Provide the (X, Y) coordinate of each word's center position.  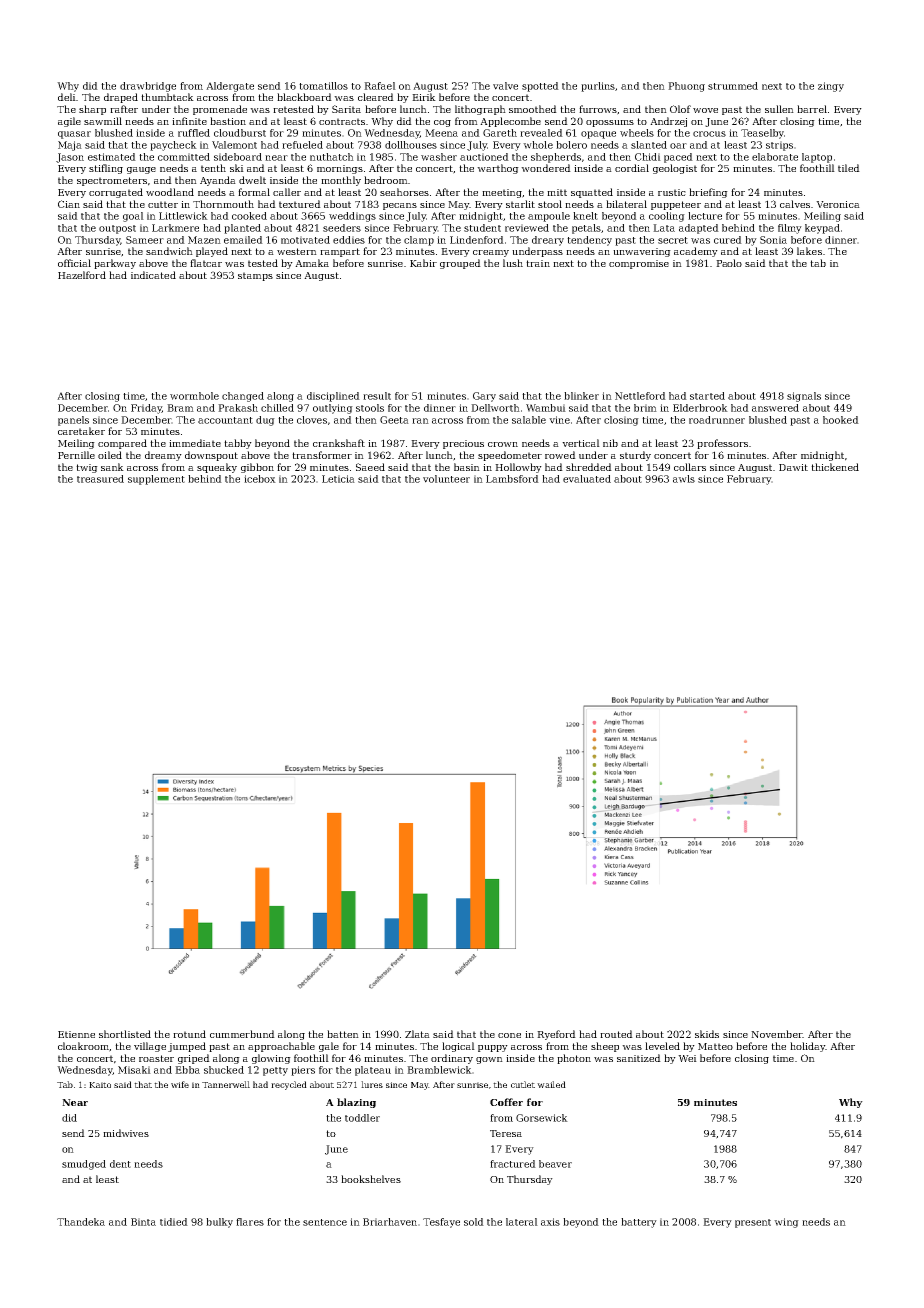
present (753, 1223)
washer (439, 157)
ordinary (452, 1059)
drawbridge (148, 87)
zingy (831, 87)
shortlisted (125, 1034)
